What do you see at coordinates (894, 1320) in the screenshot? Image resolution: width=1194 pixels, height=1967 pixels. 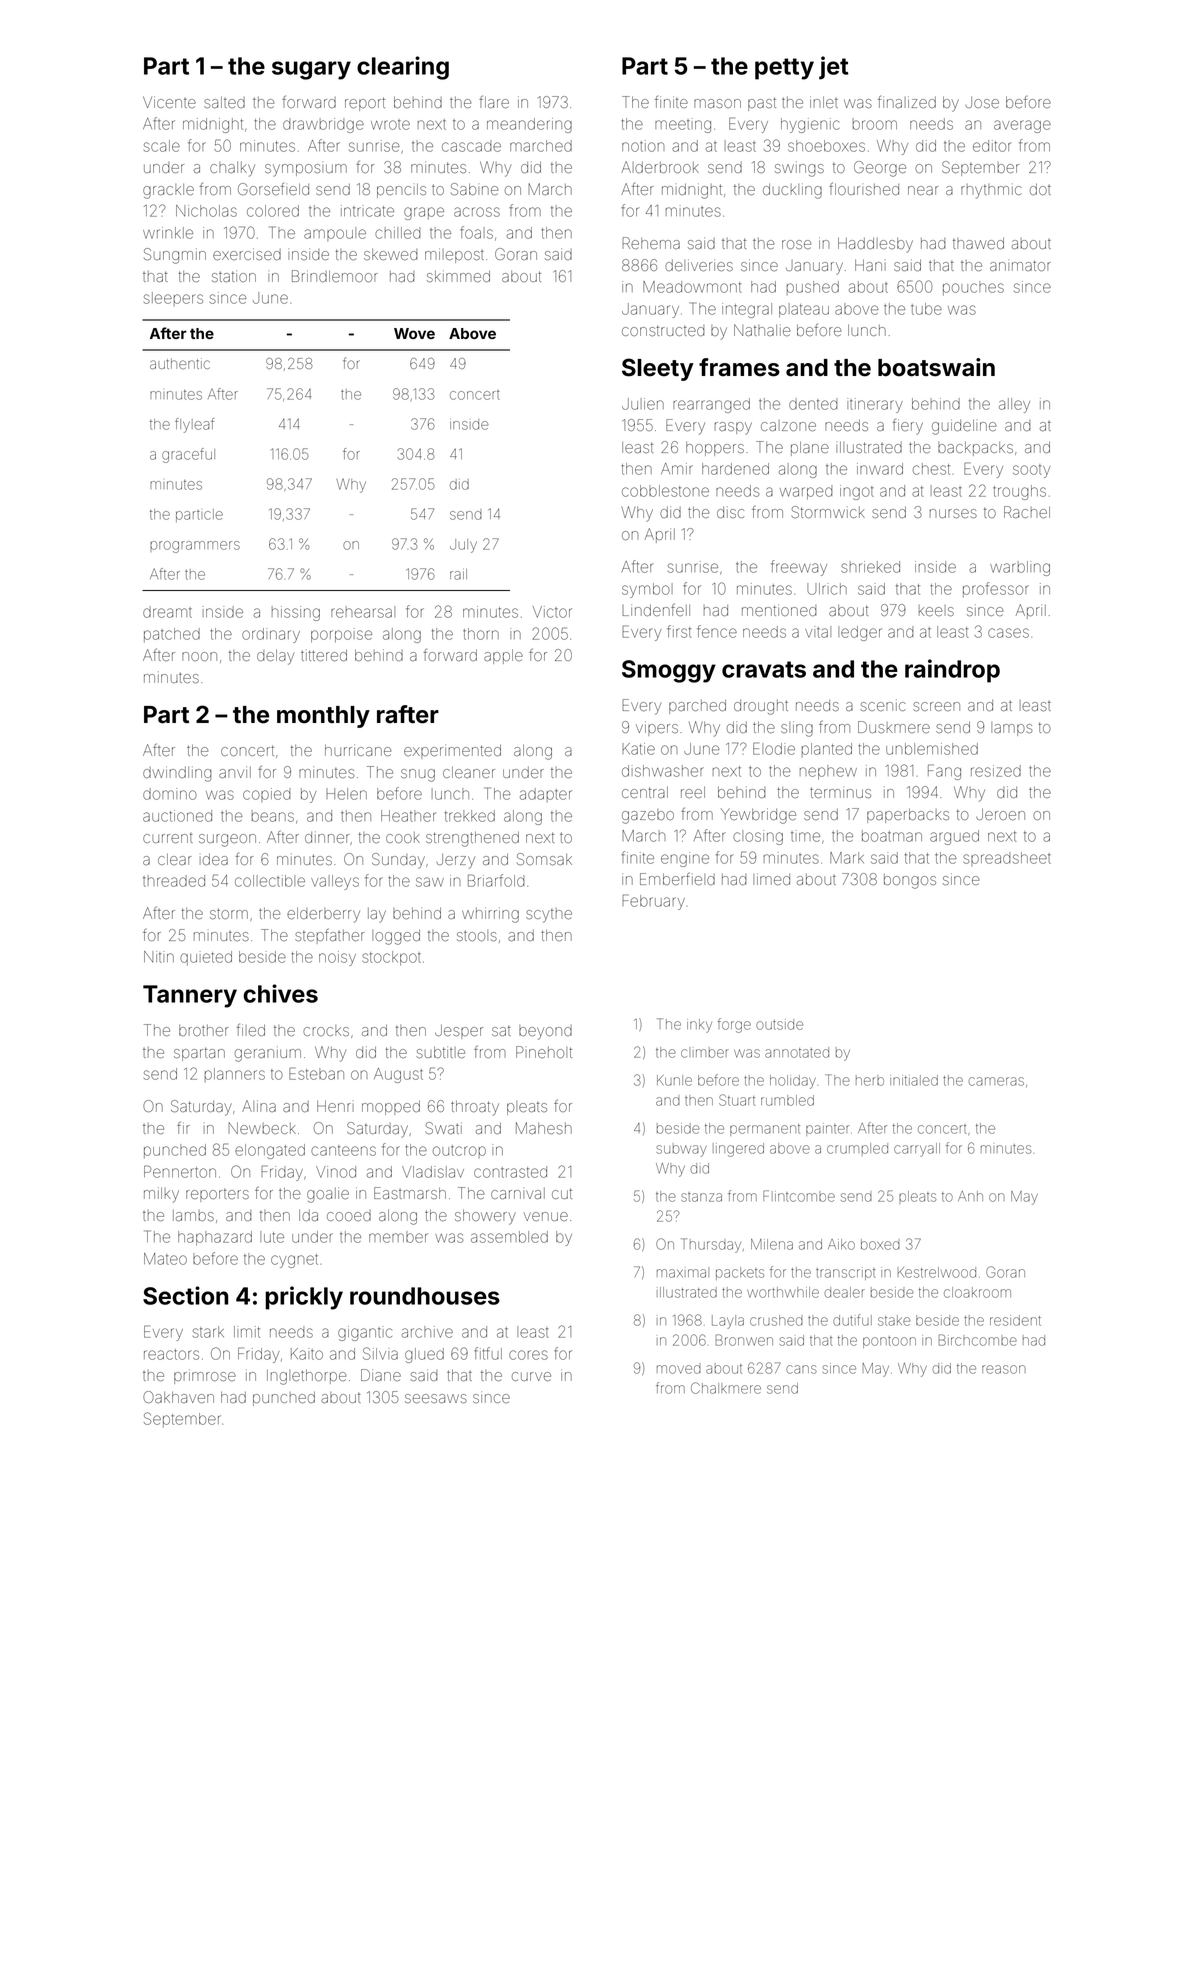 I see `stake` at bounding box center [894, 1320].
